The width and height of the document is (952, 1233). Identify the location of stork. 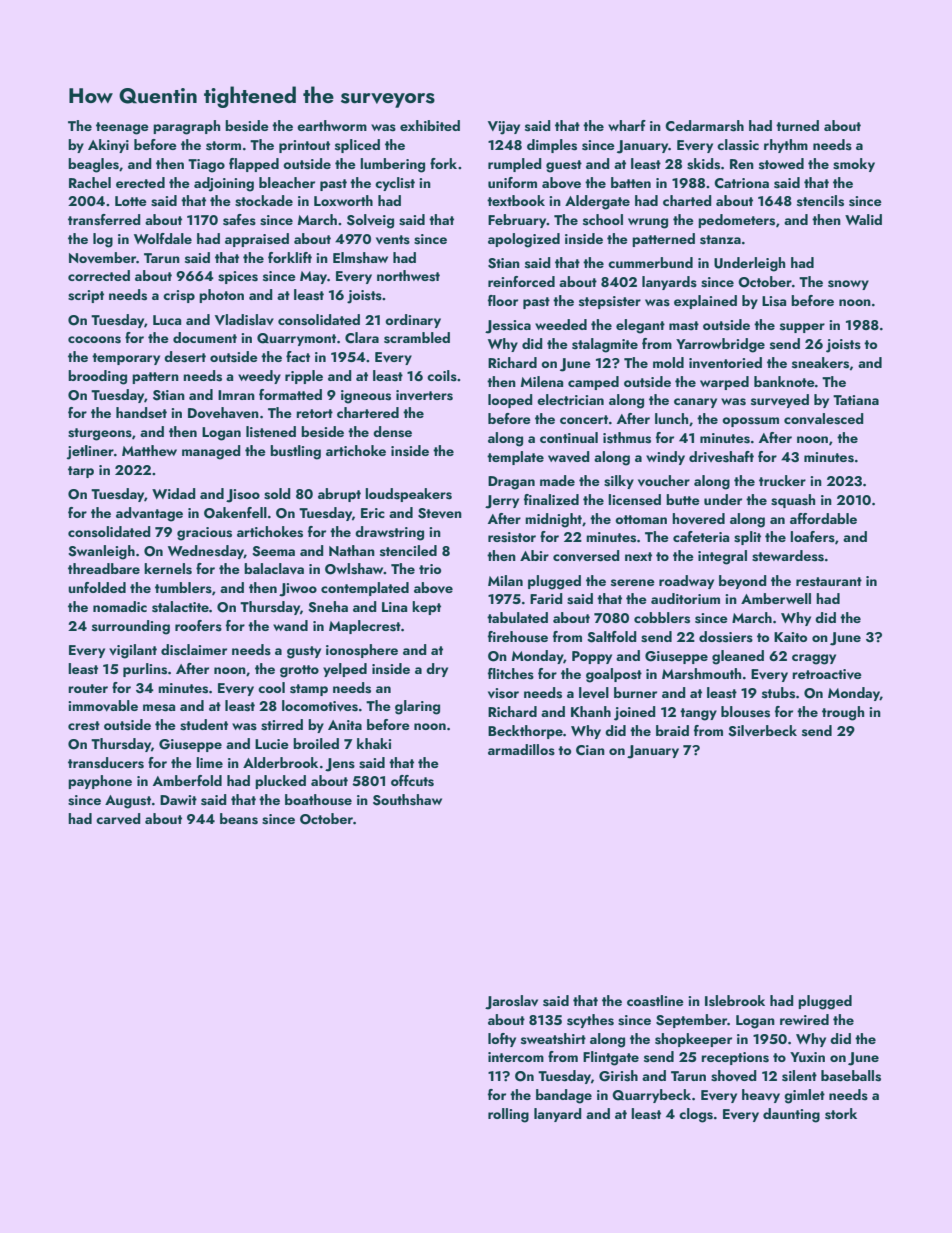
(841, 1114).
